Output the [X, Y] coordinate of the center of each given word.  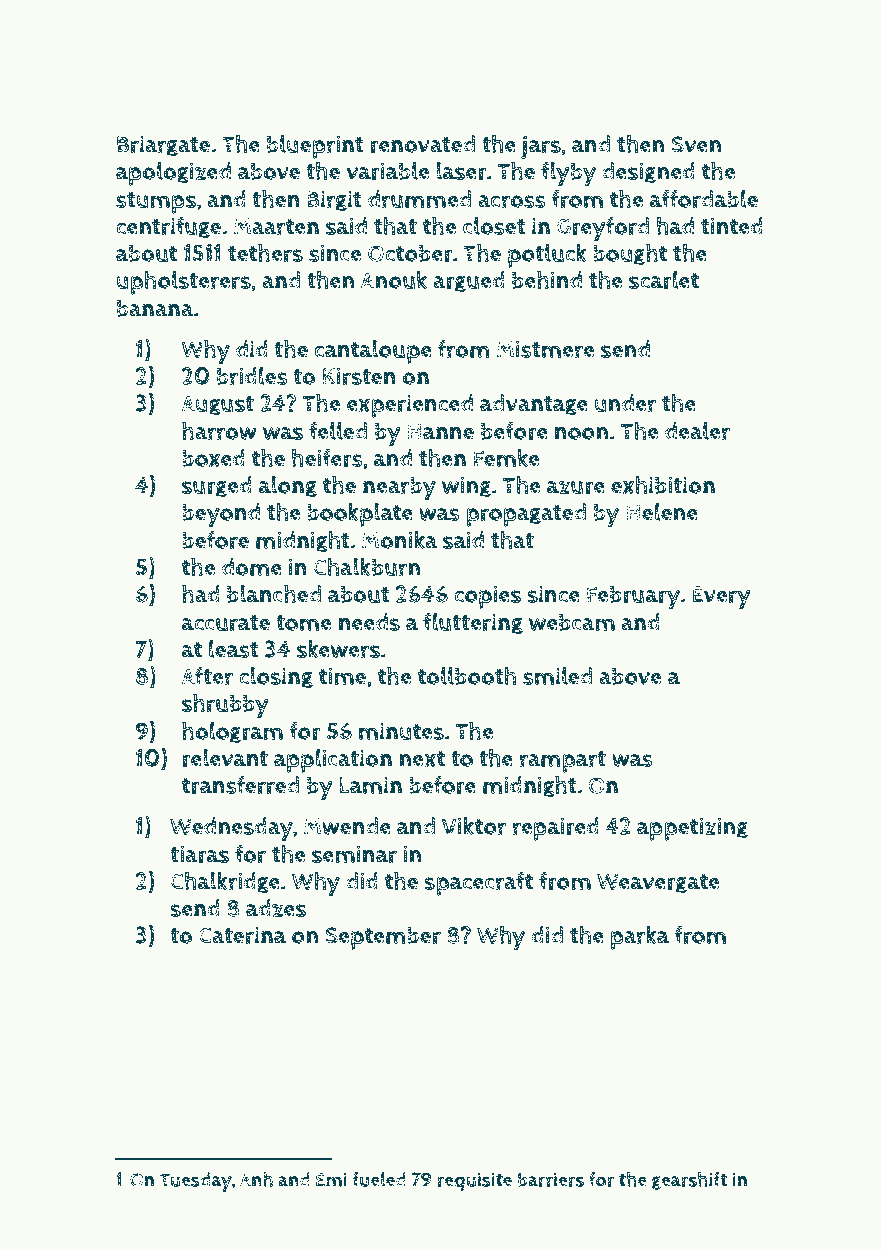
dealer [697, 431]
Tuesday [196, 1182]
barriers [551, 1179]
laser [461, 171]
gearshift [689, 1181]
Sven [696, 144]
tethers [265, 252]
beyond [221, 515]
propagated [526, 515]
